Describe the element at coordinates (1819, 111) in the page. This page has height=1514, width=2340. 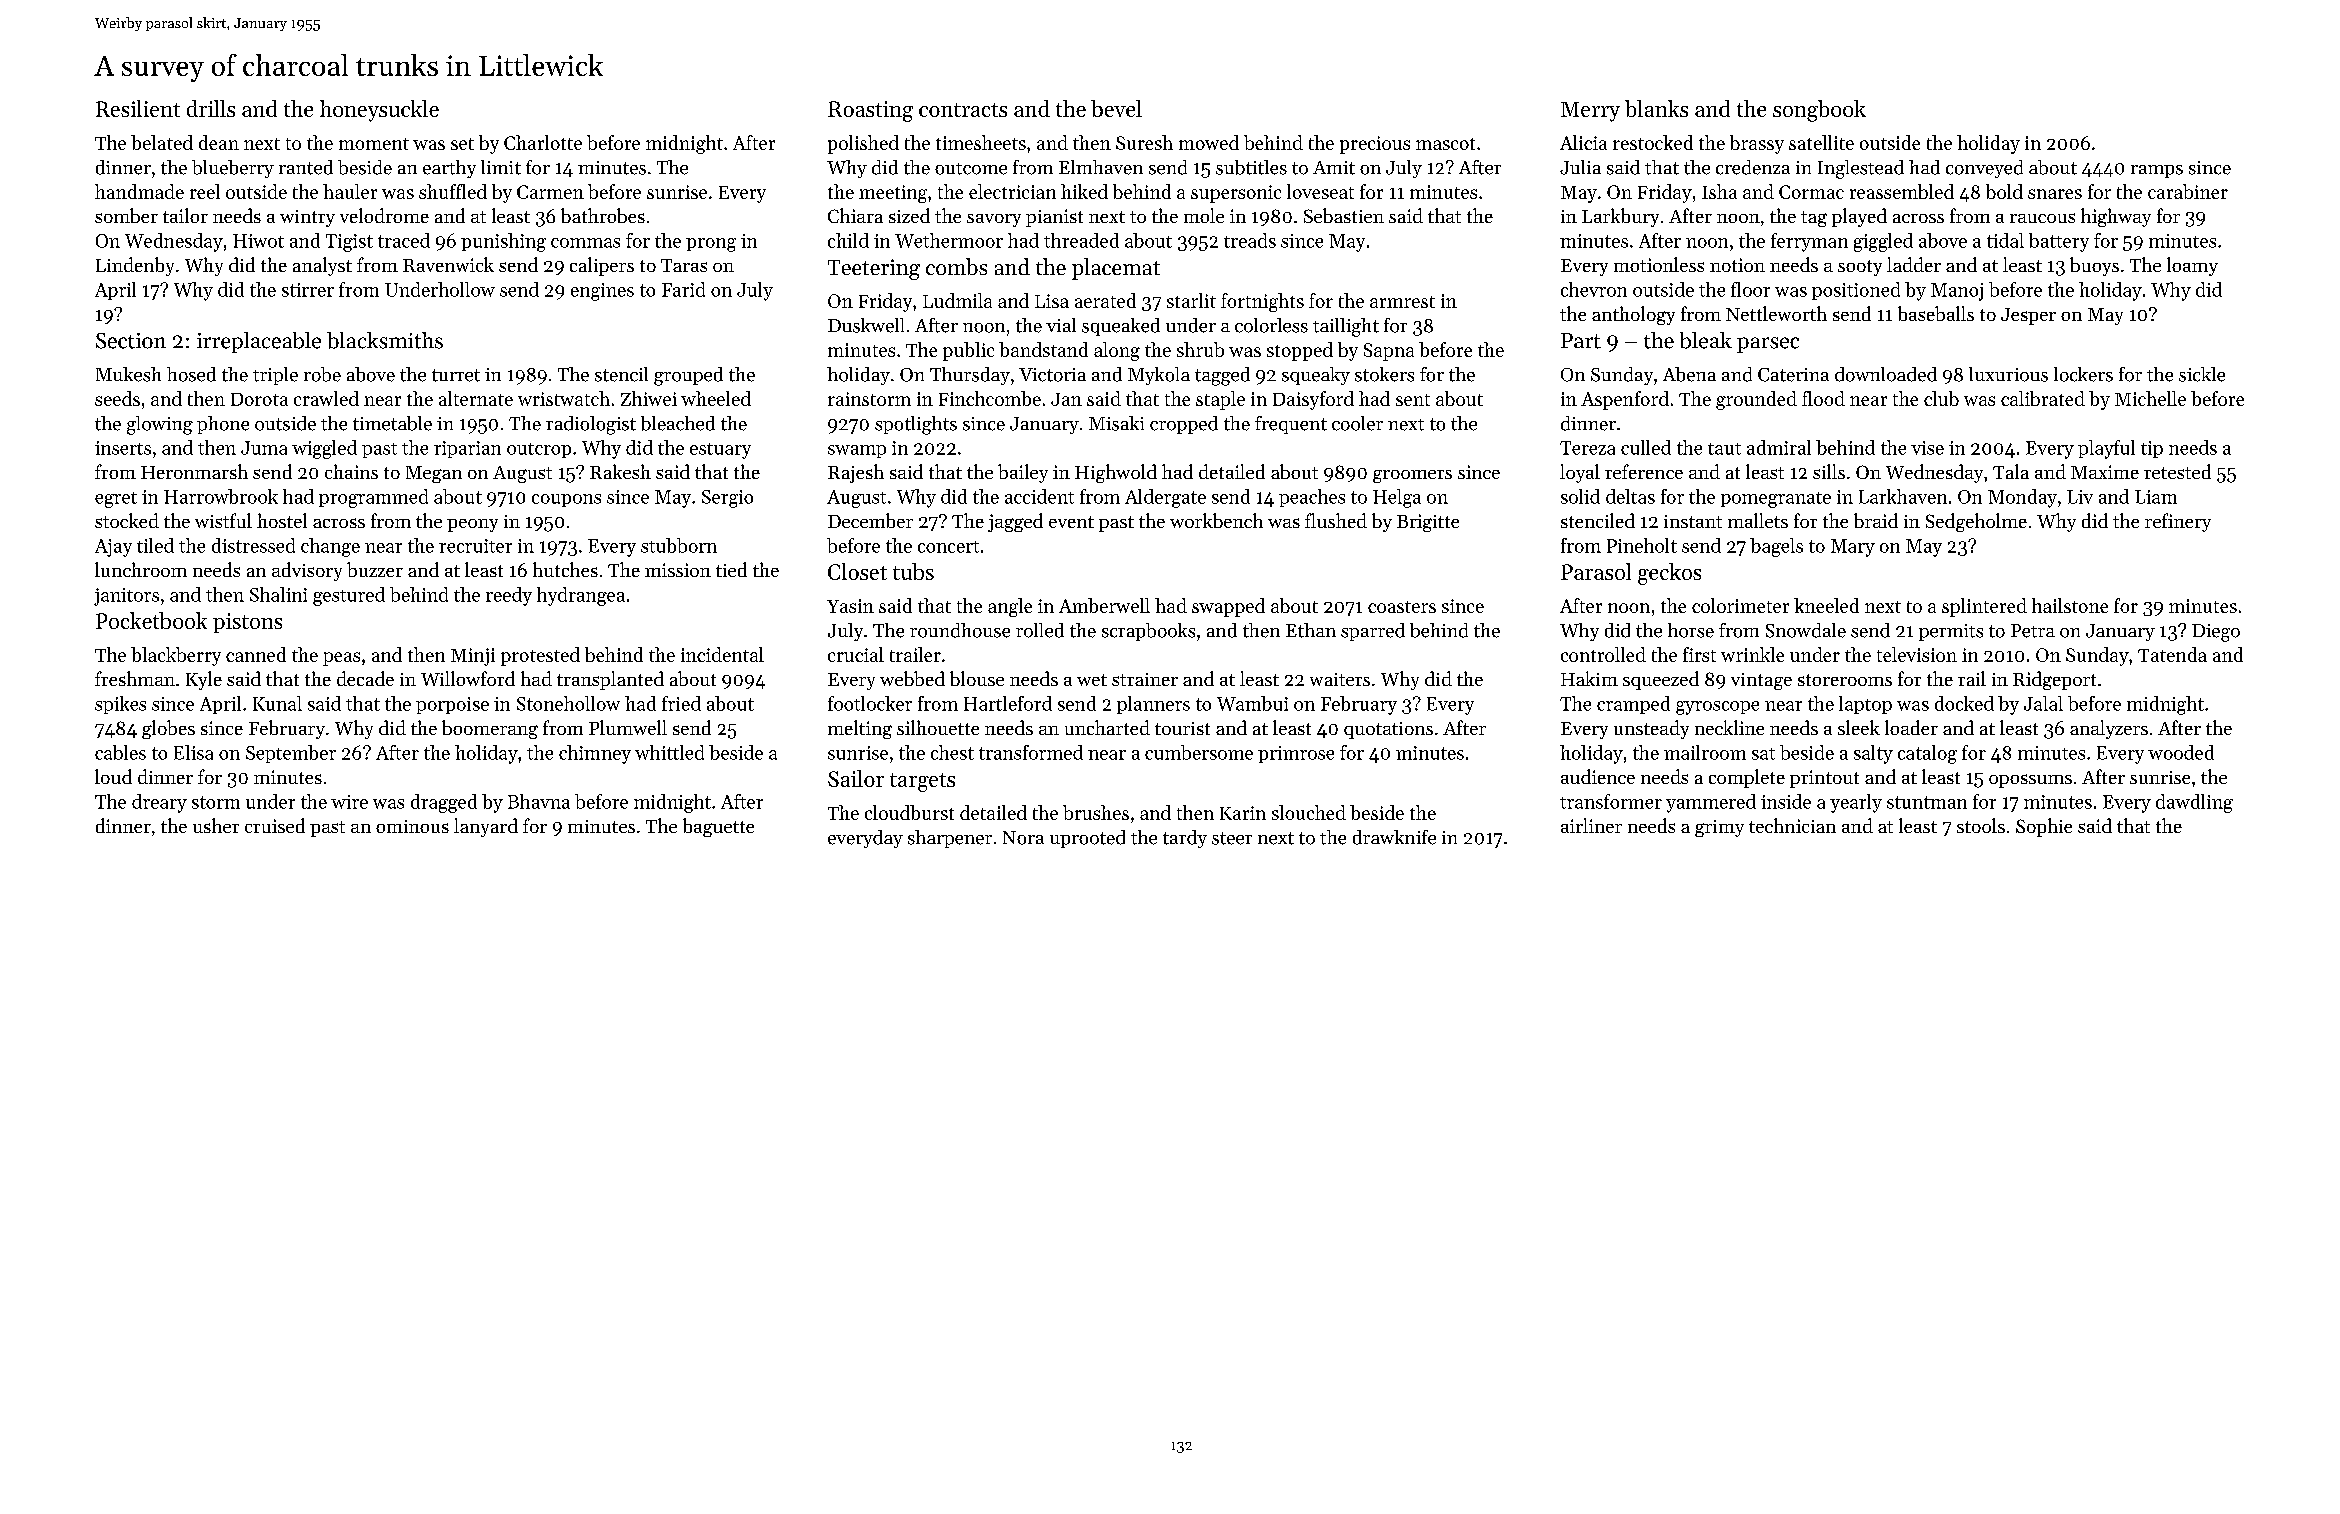
I see `songbook` at that location.
